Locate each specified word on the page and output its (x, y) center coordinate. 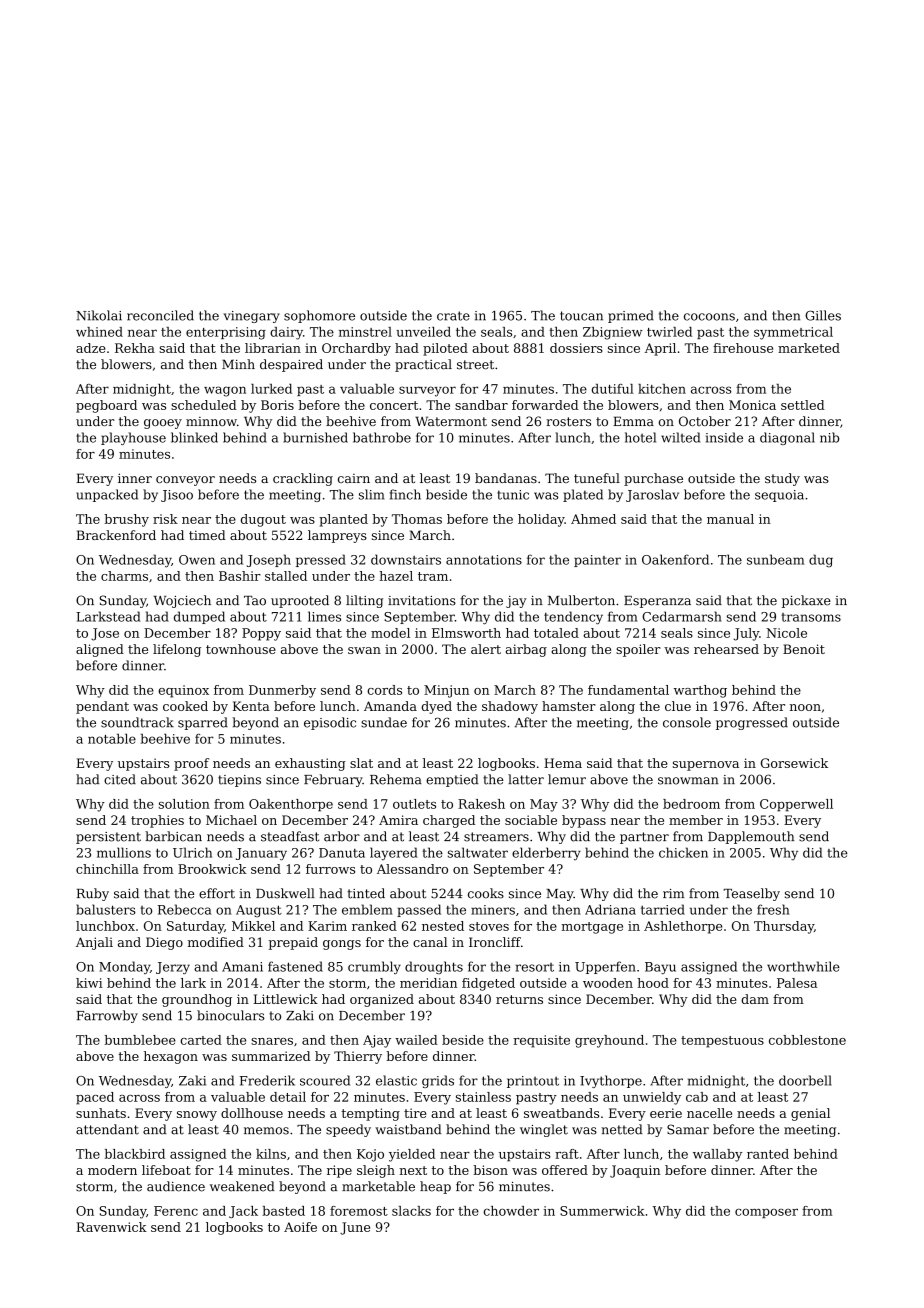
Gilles (823, 315)
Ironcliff (495, 942)
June (355, 1228)
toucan (581, 316)
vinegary (252, 317)
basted (283, 1211)
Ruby (93, 894)
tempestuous (722, 1042)
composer (766, 1213)
